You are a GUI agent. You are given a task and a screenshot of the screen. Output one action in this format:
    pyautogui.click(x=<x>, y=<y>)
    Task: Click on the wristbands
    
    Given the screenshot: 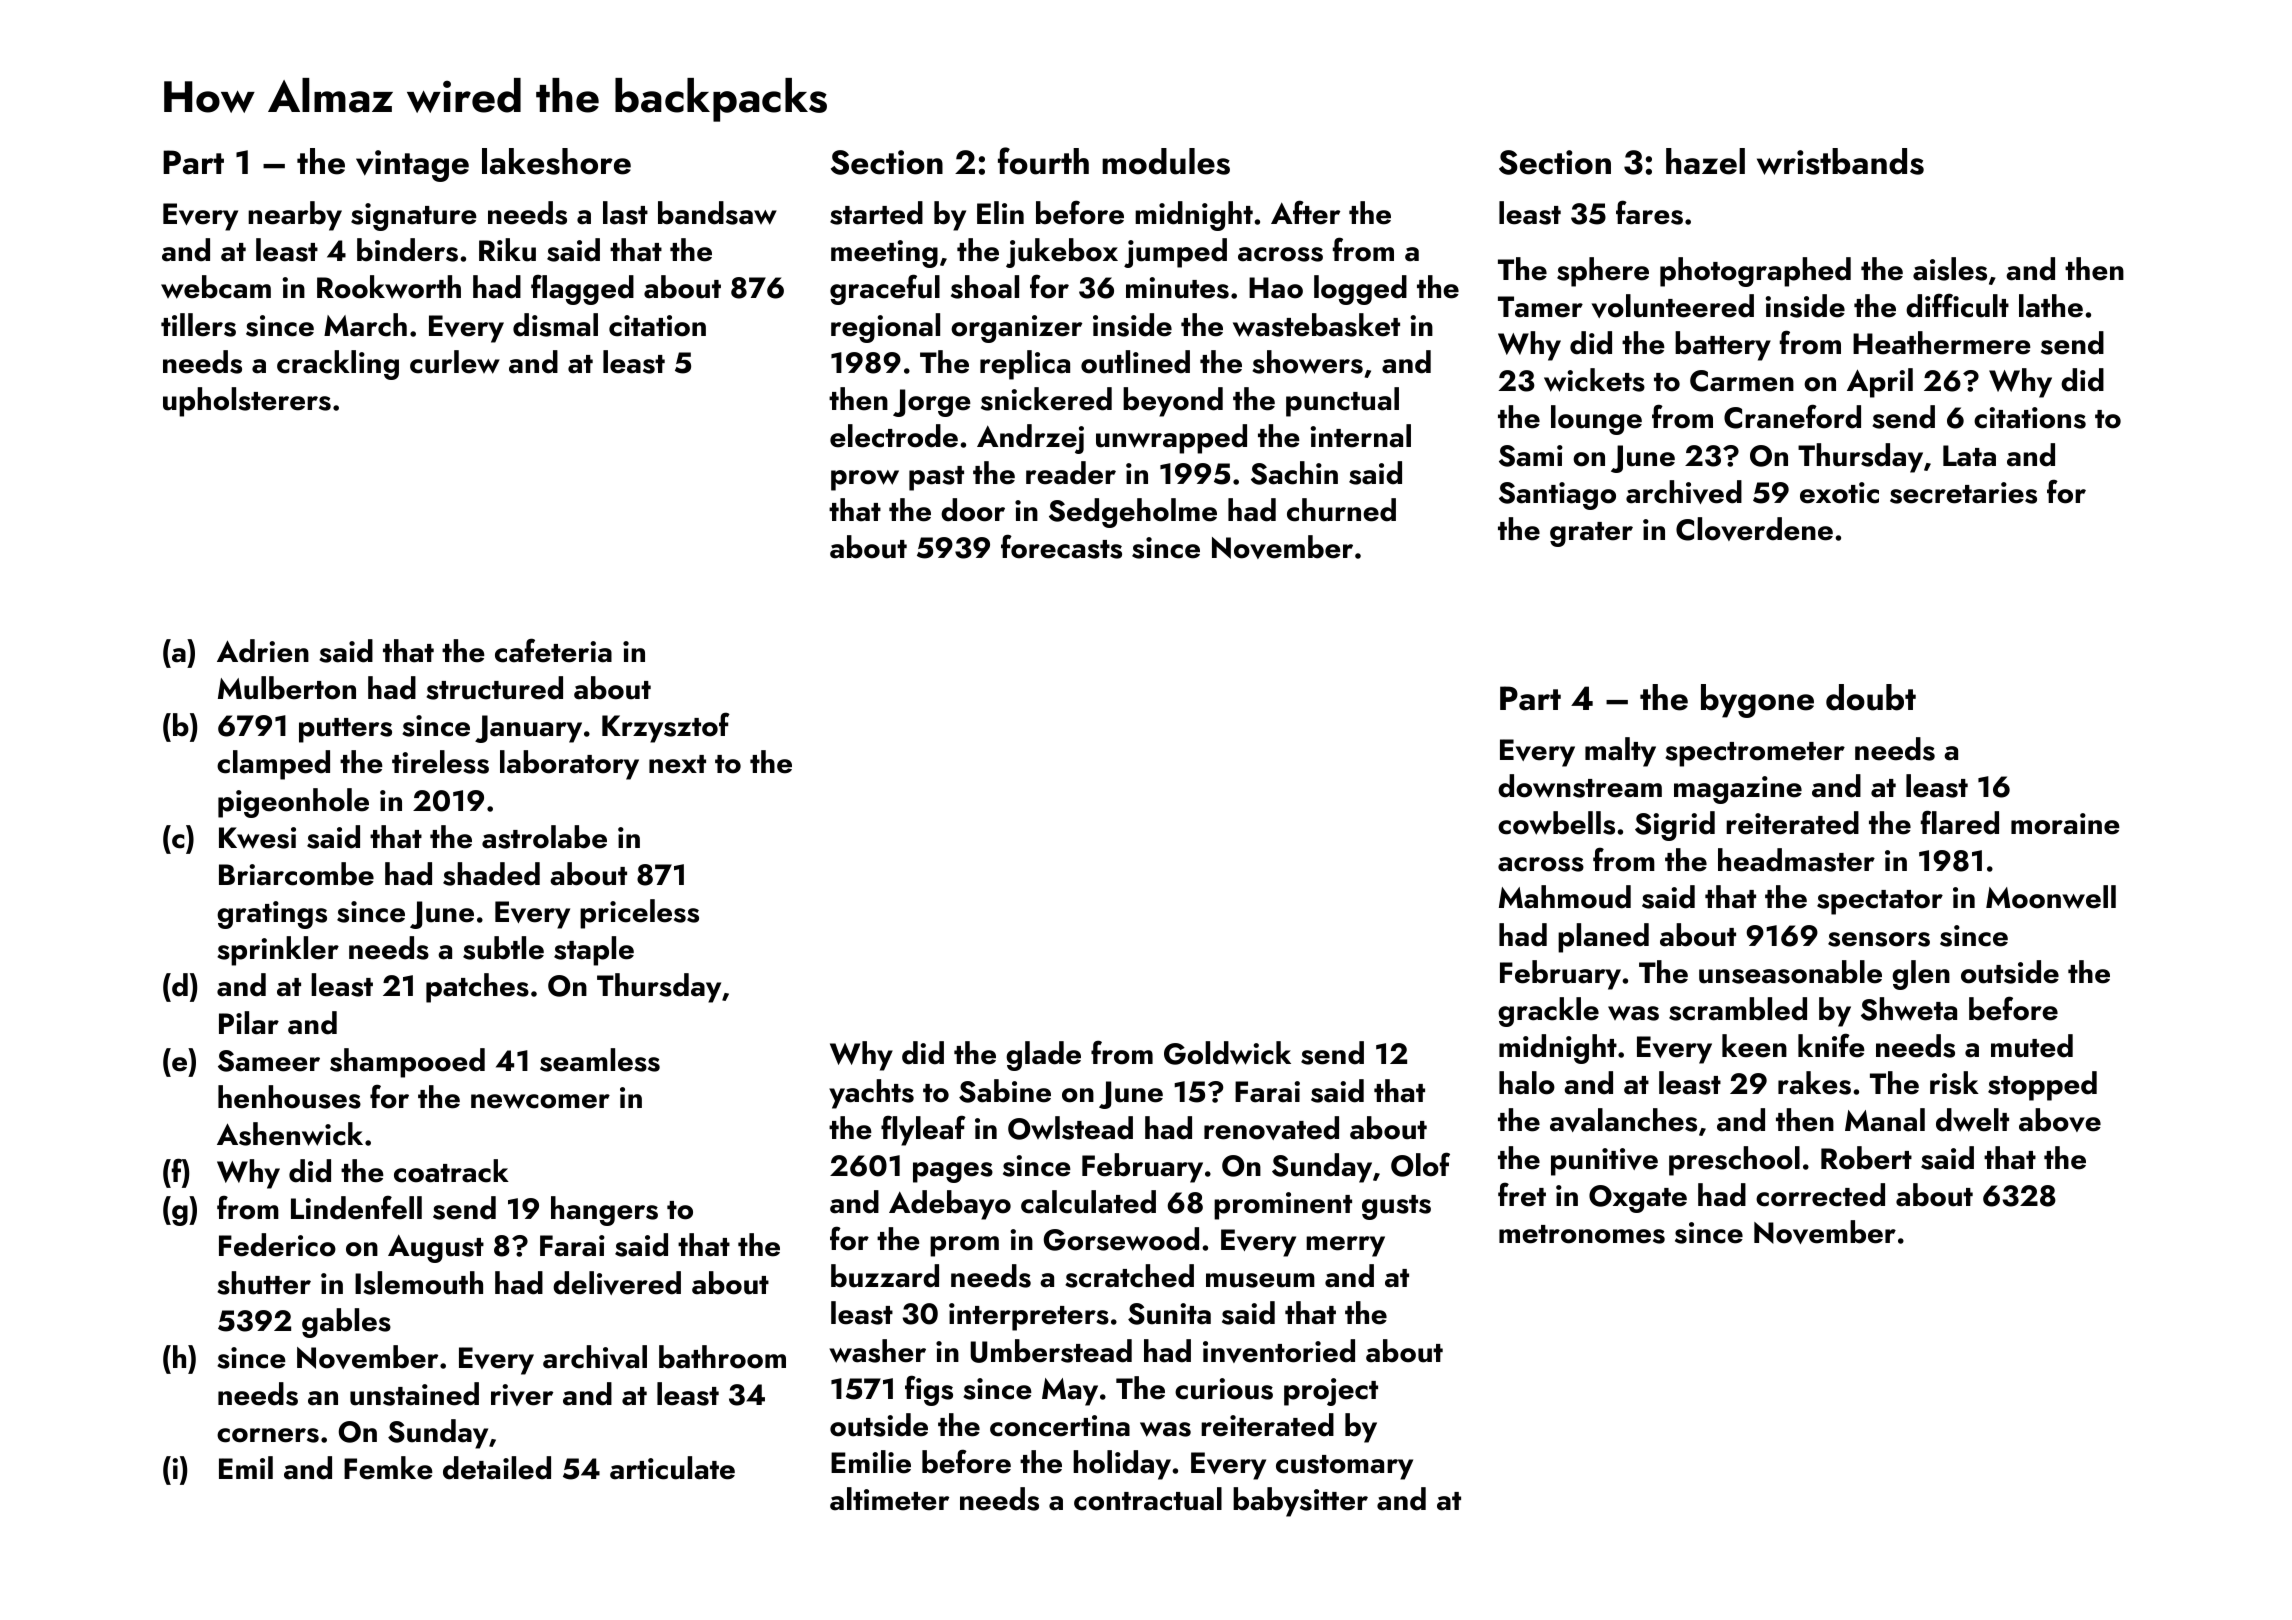 What is the action you would take?
    pyautogui.click(x=1840, y=161)
